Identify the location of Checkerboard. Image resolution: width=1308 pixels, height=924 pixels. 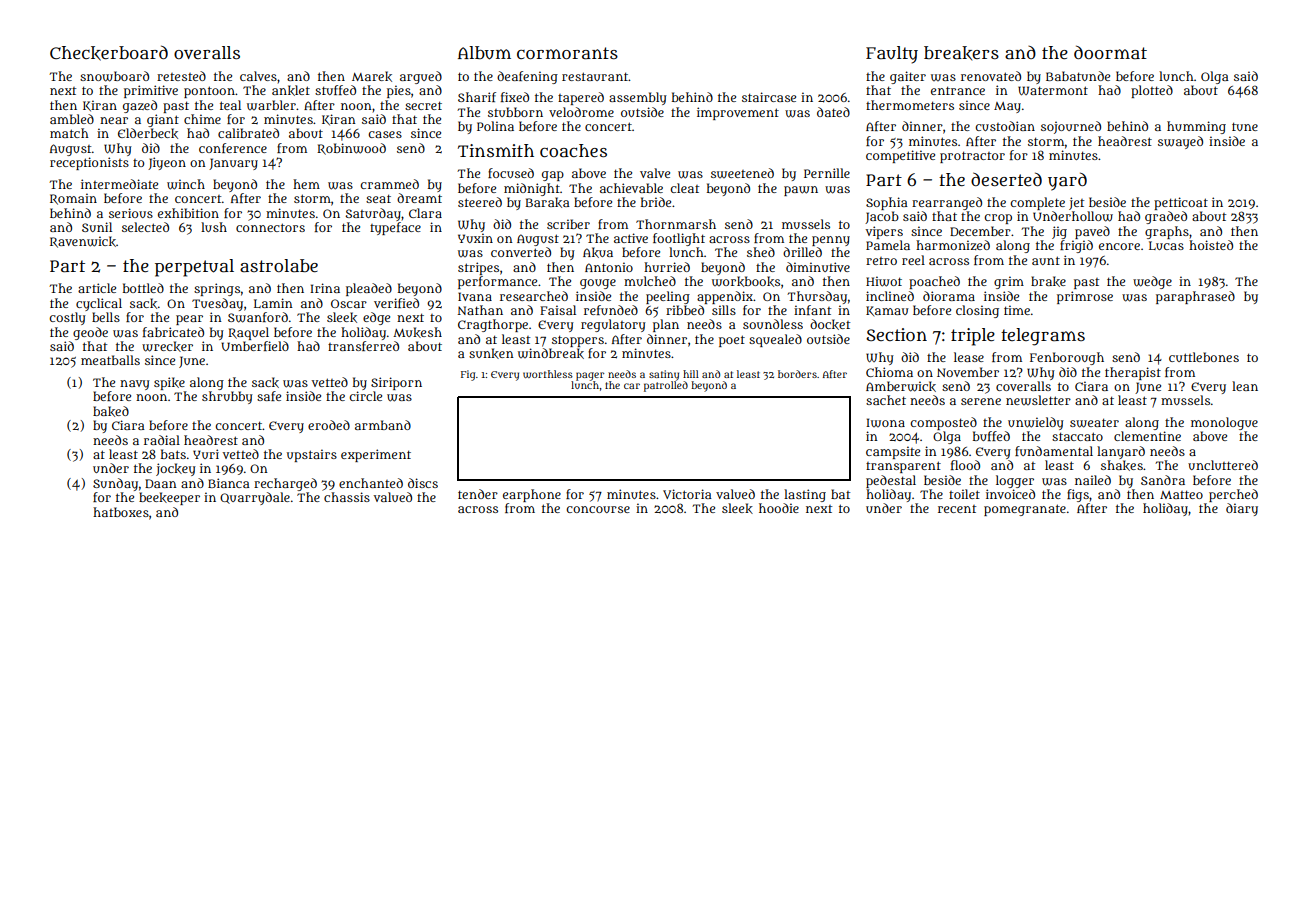
(109, 53).
